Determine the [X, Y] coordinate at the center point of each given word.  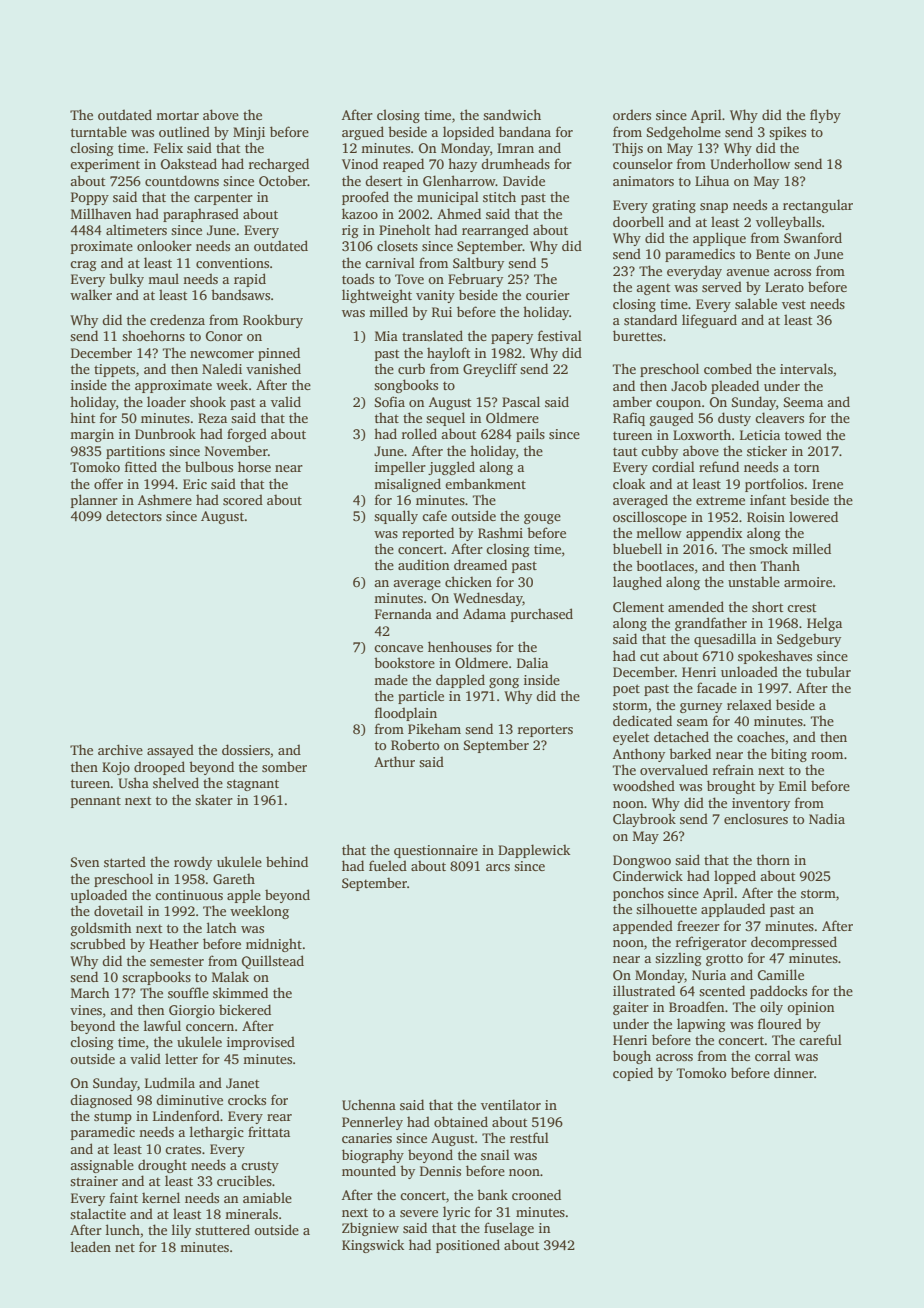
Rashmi [500, 532]
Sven [85, 862]
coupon [678, 405]
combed [728, 368]
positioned [468, 1246]
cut [649, 656]
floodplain [406, 714]
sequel [445, 419]
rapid [250, 280]
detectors [134, 515]
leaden [91, 1246]
